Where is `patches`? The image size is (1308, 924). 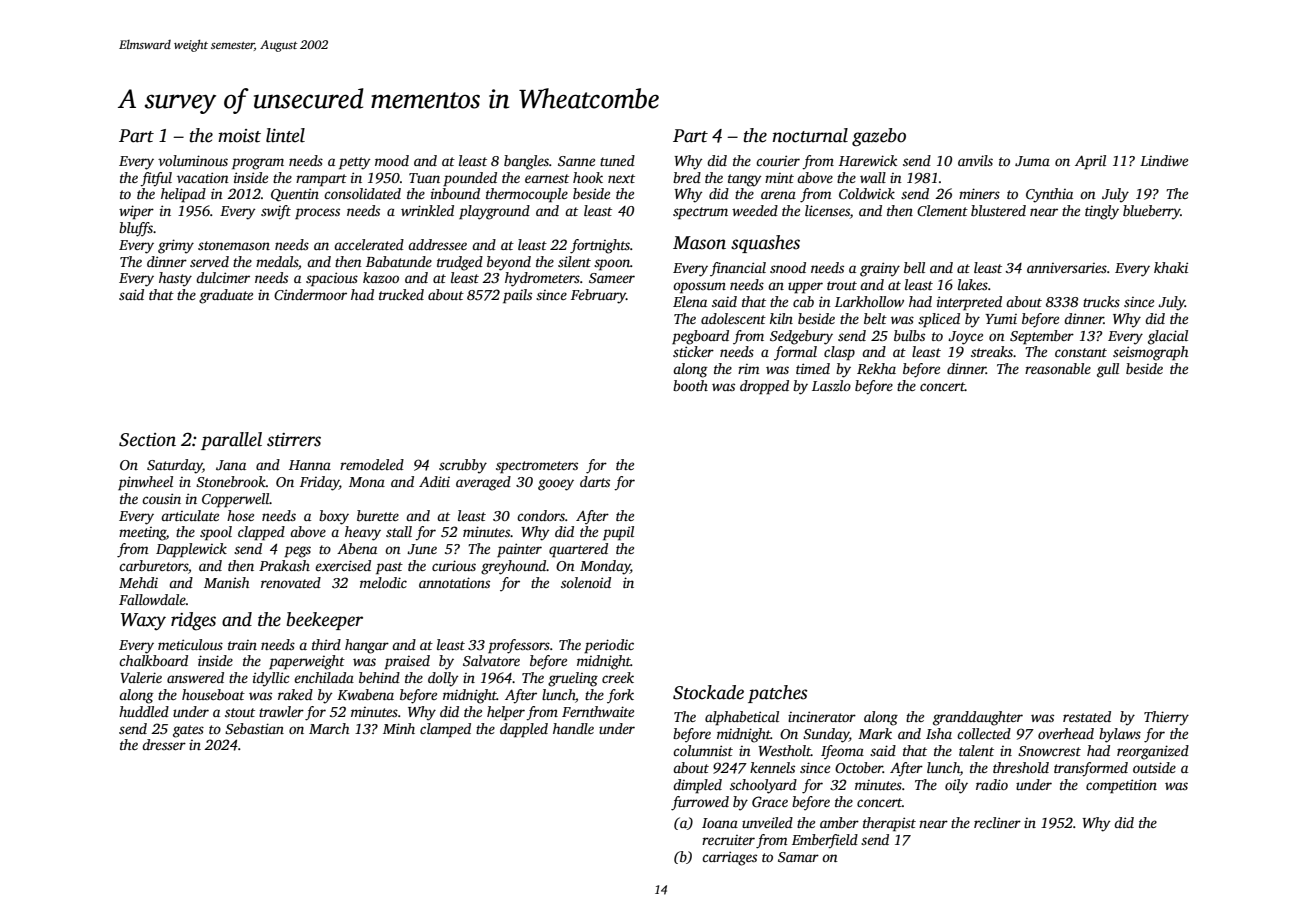 patches is located at coordinates (778, 694).
